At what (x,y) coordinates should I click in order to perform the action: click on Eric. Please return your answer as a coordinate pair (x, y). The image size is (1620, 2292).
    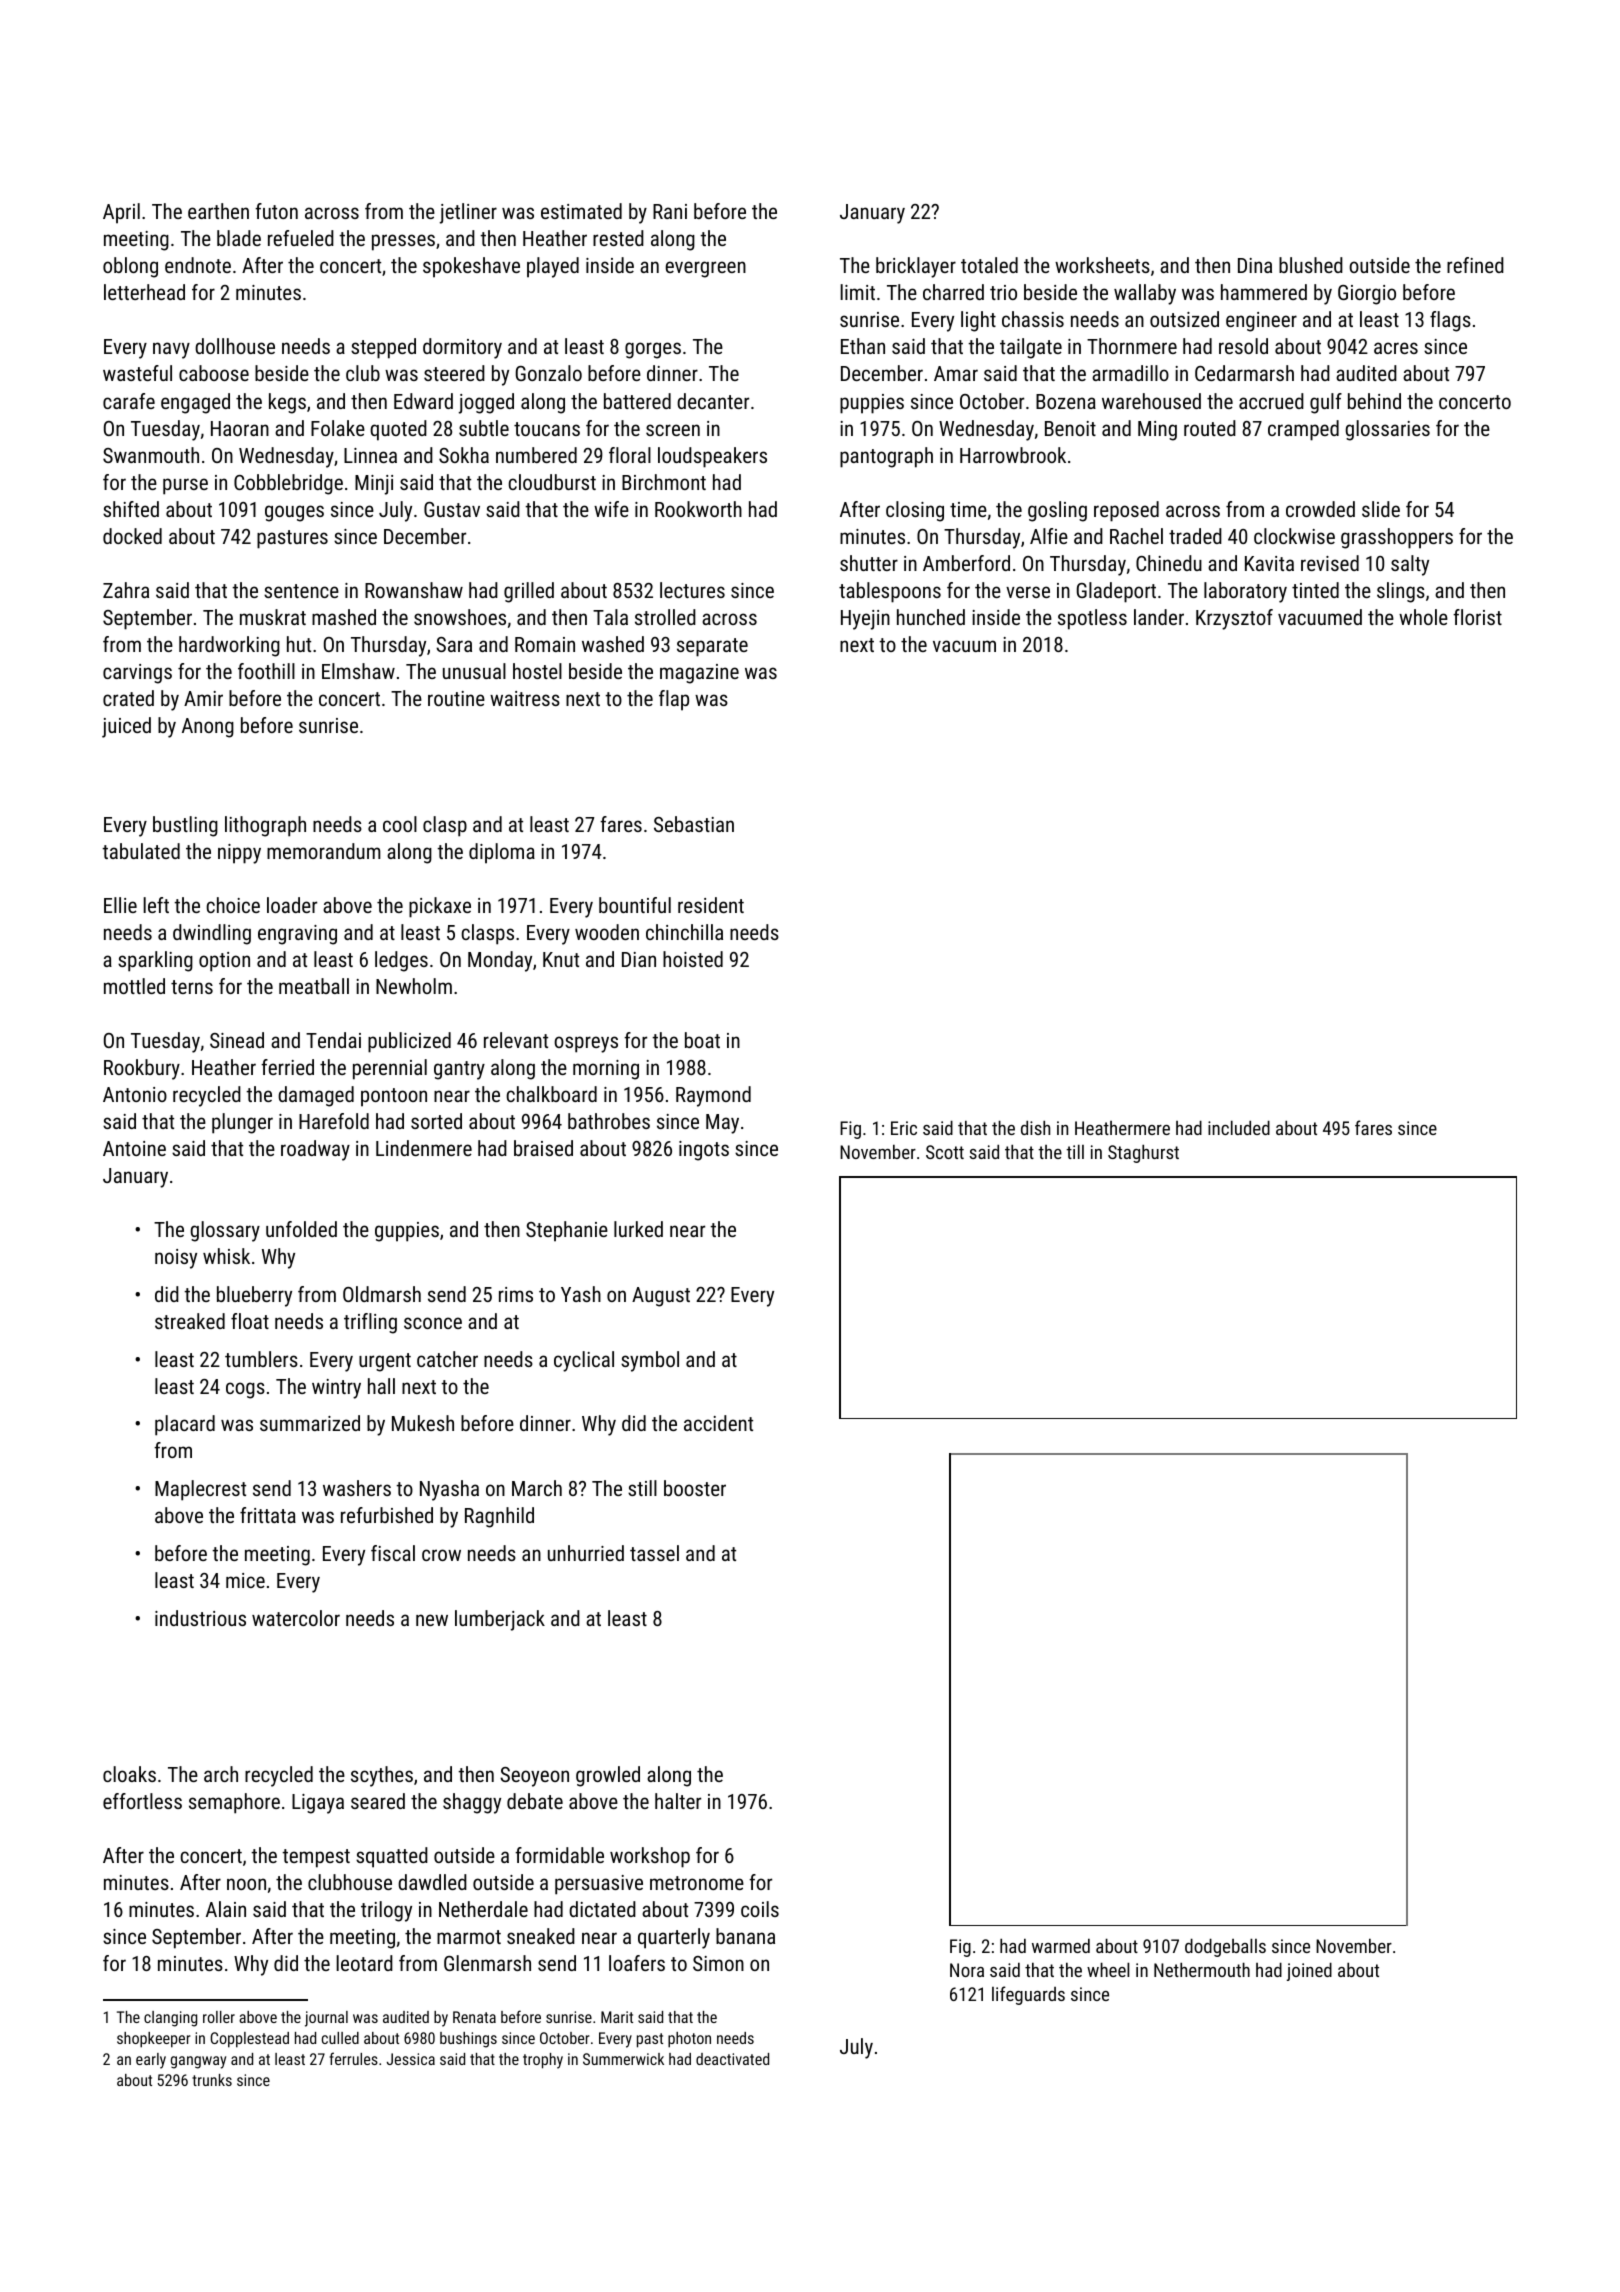
    Looking at the image, I should click on (904, 1128).
